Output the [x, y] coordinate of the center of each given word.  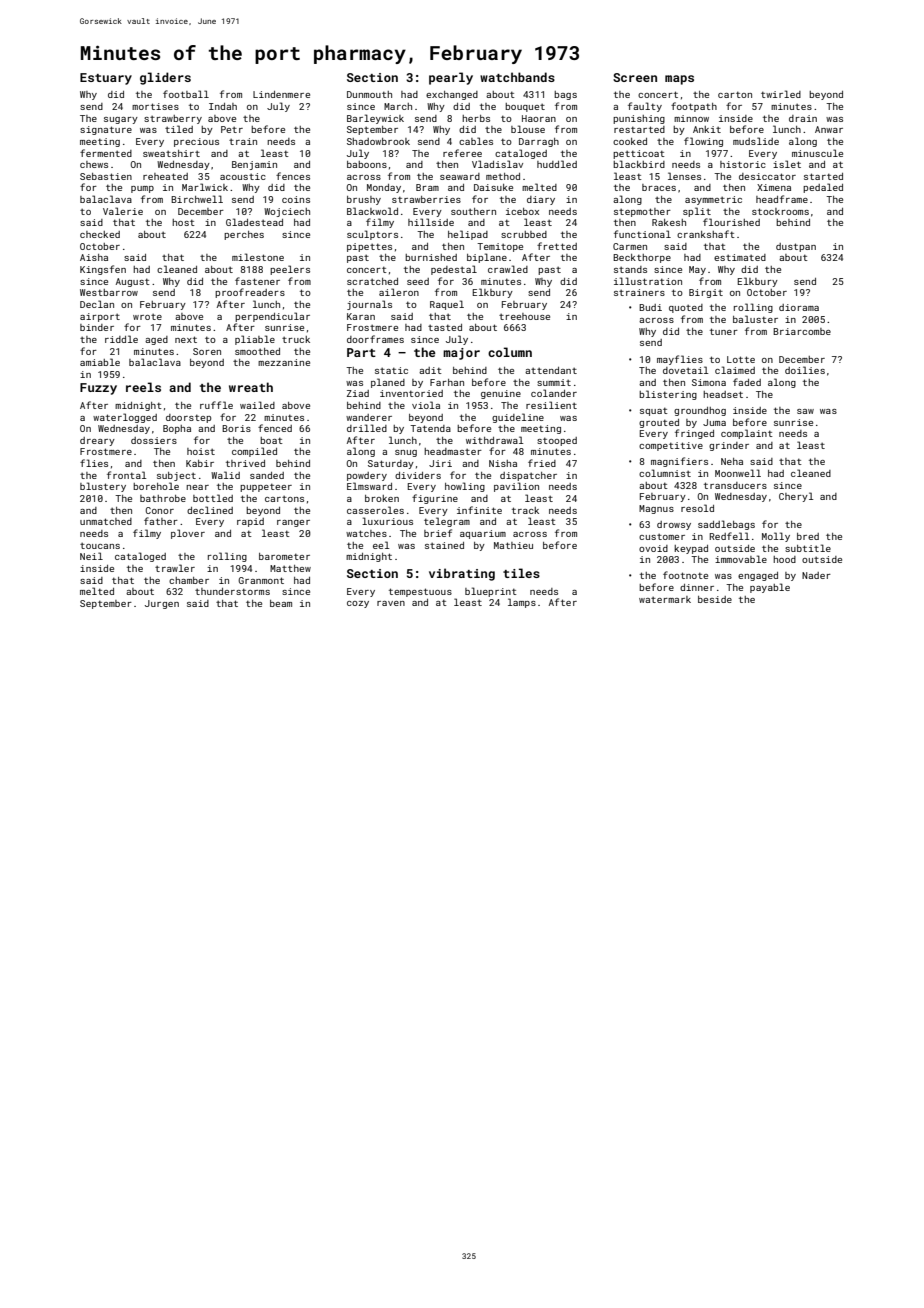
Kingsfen [103, 270]
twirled [781, 94]
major [461, 354]
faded [747, 382]
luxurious [387, 521]
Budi [650, 307]
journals [369, 305]
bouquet [525, 107]
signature [106, 130]
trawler [175, 568]
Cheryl [796, 497]
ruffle [216, 405]
